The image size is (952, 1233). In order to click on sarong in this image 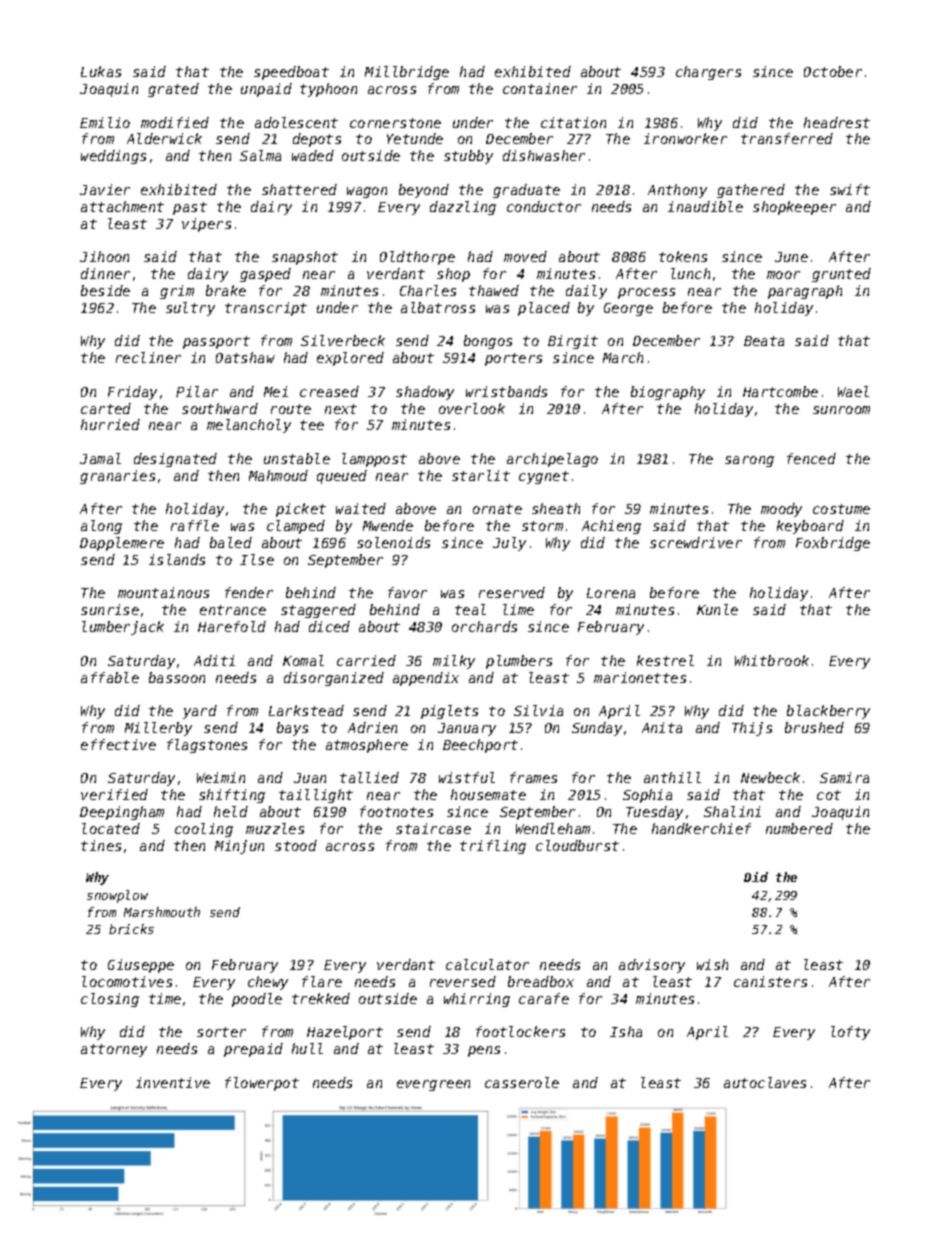, I will do `click(749, 461)`.
